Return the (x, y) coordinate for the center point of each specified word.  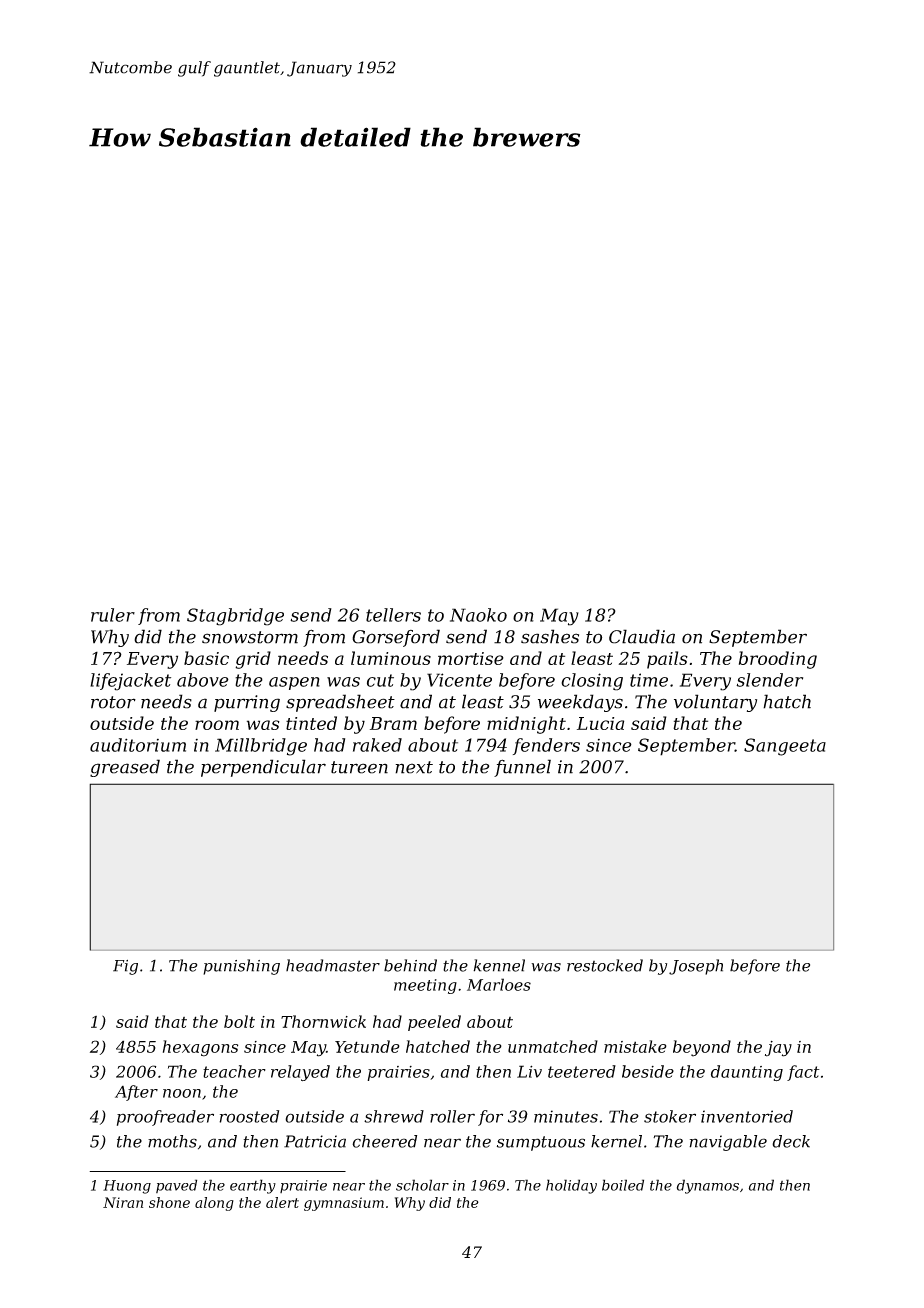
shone (169, 1202)
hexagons (200, 1048)
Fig (125, 967)
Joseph (696, 967)
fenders (546, 746)
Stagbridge (235, 617)
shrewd (394, 1116)
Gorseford (396, 638)
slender (769, 680)
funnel (522, 768)
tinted (311, 723)
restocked (605, 965)
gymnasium (344, 1204)
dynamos (708, 1186)
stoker (670, 1116)
